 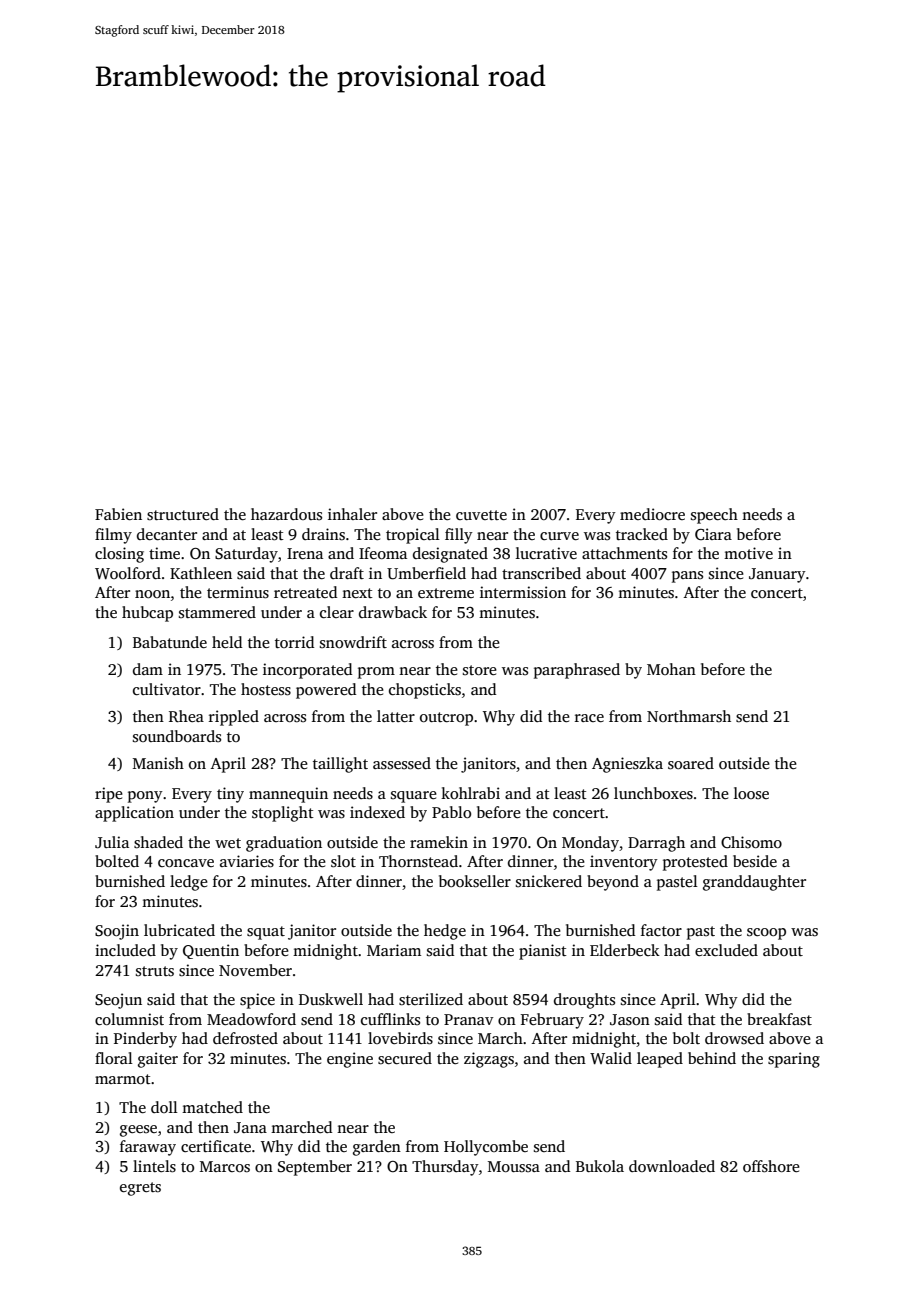 I want to click on Bukola, so click(x=600, y=1166).
